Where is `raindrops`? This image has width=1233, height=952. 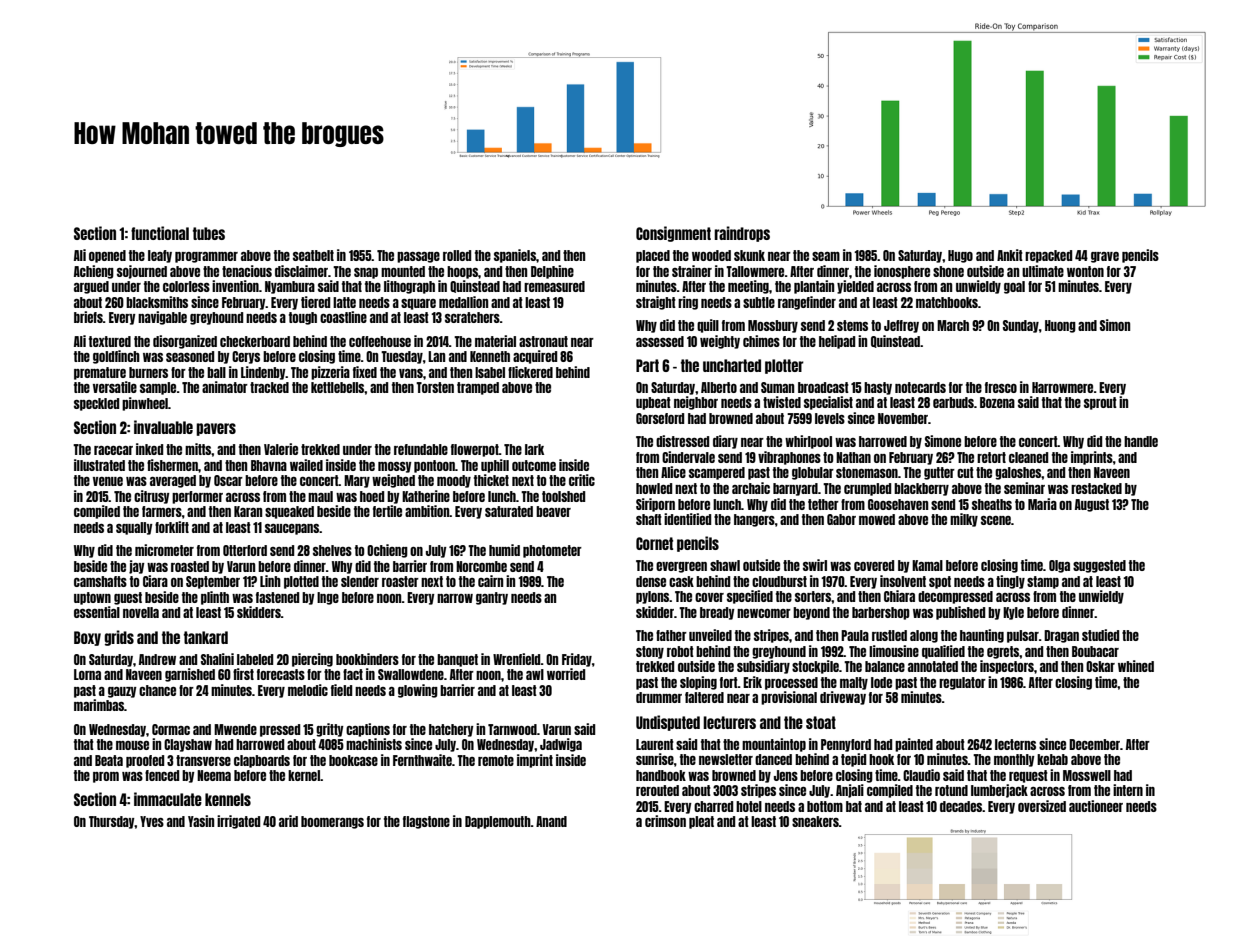 raindrops is located at coordinates (742, 234).
